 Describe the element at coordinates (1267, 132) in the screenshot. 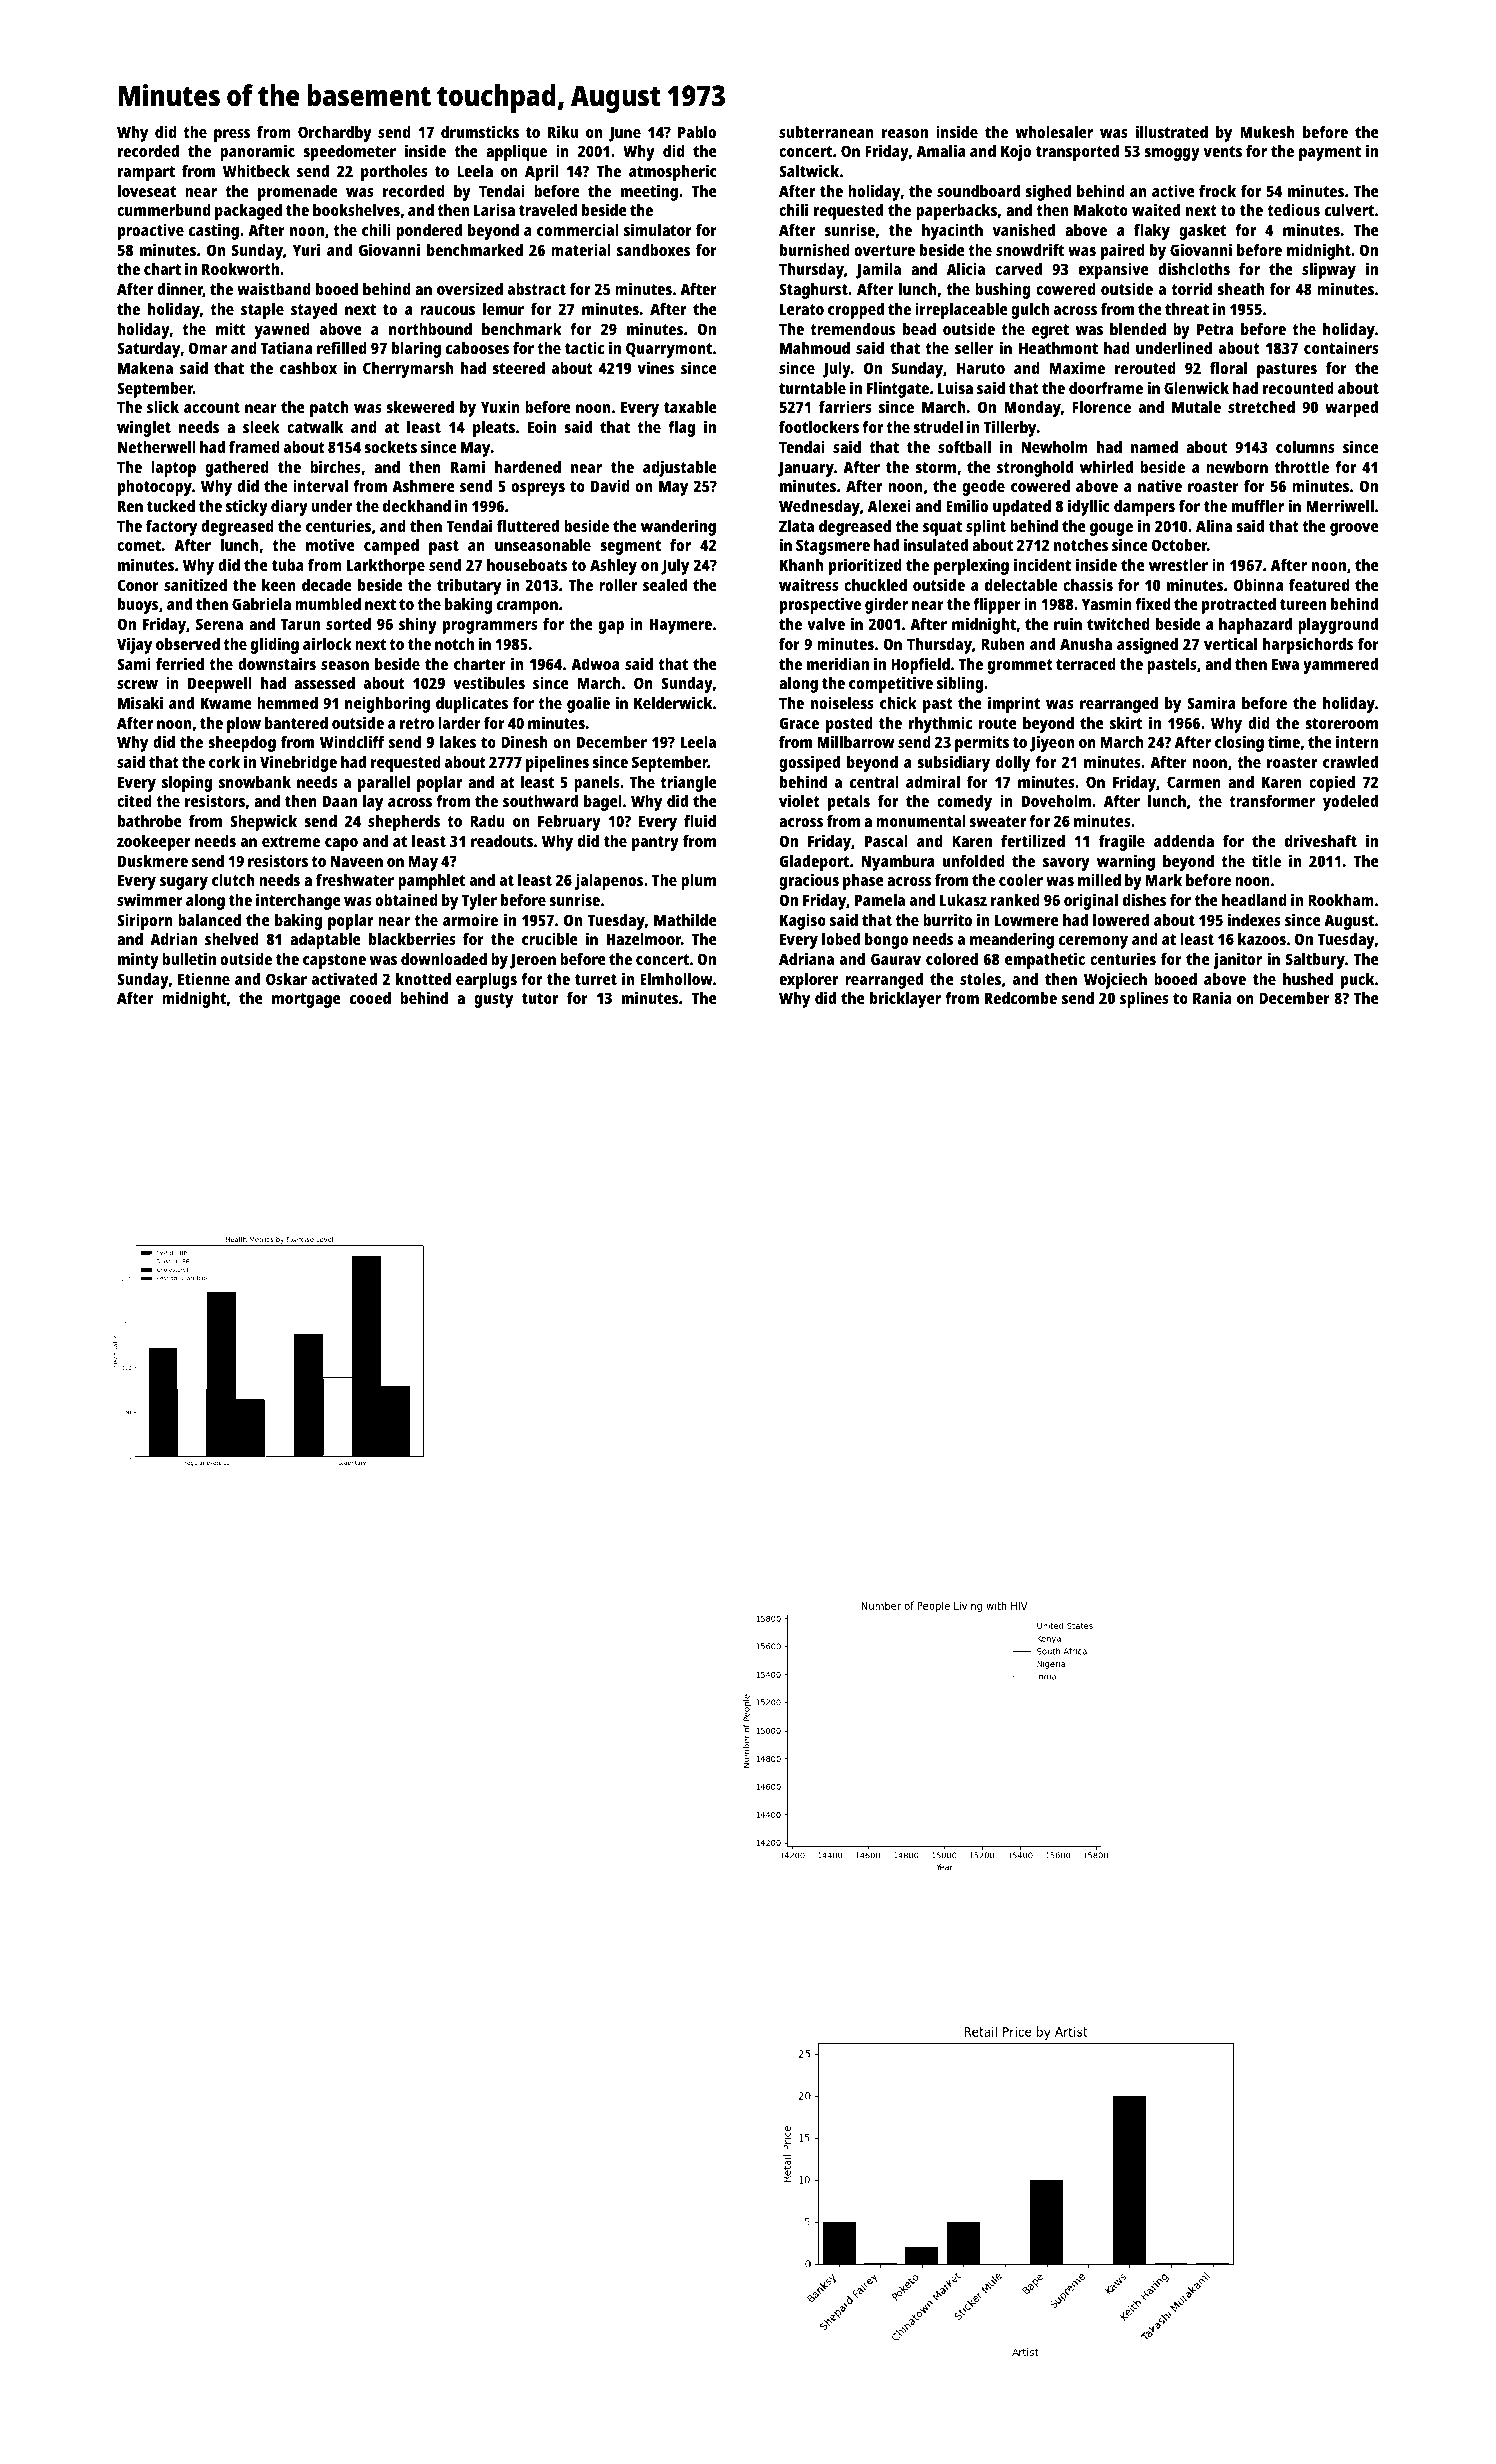

I see `Mukesh` at that location.
